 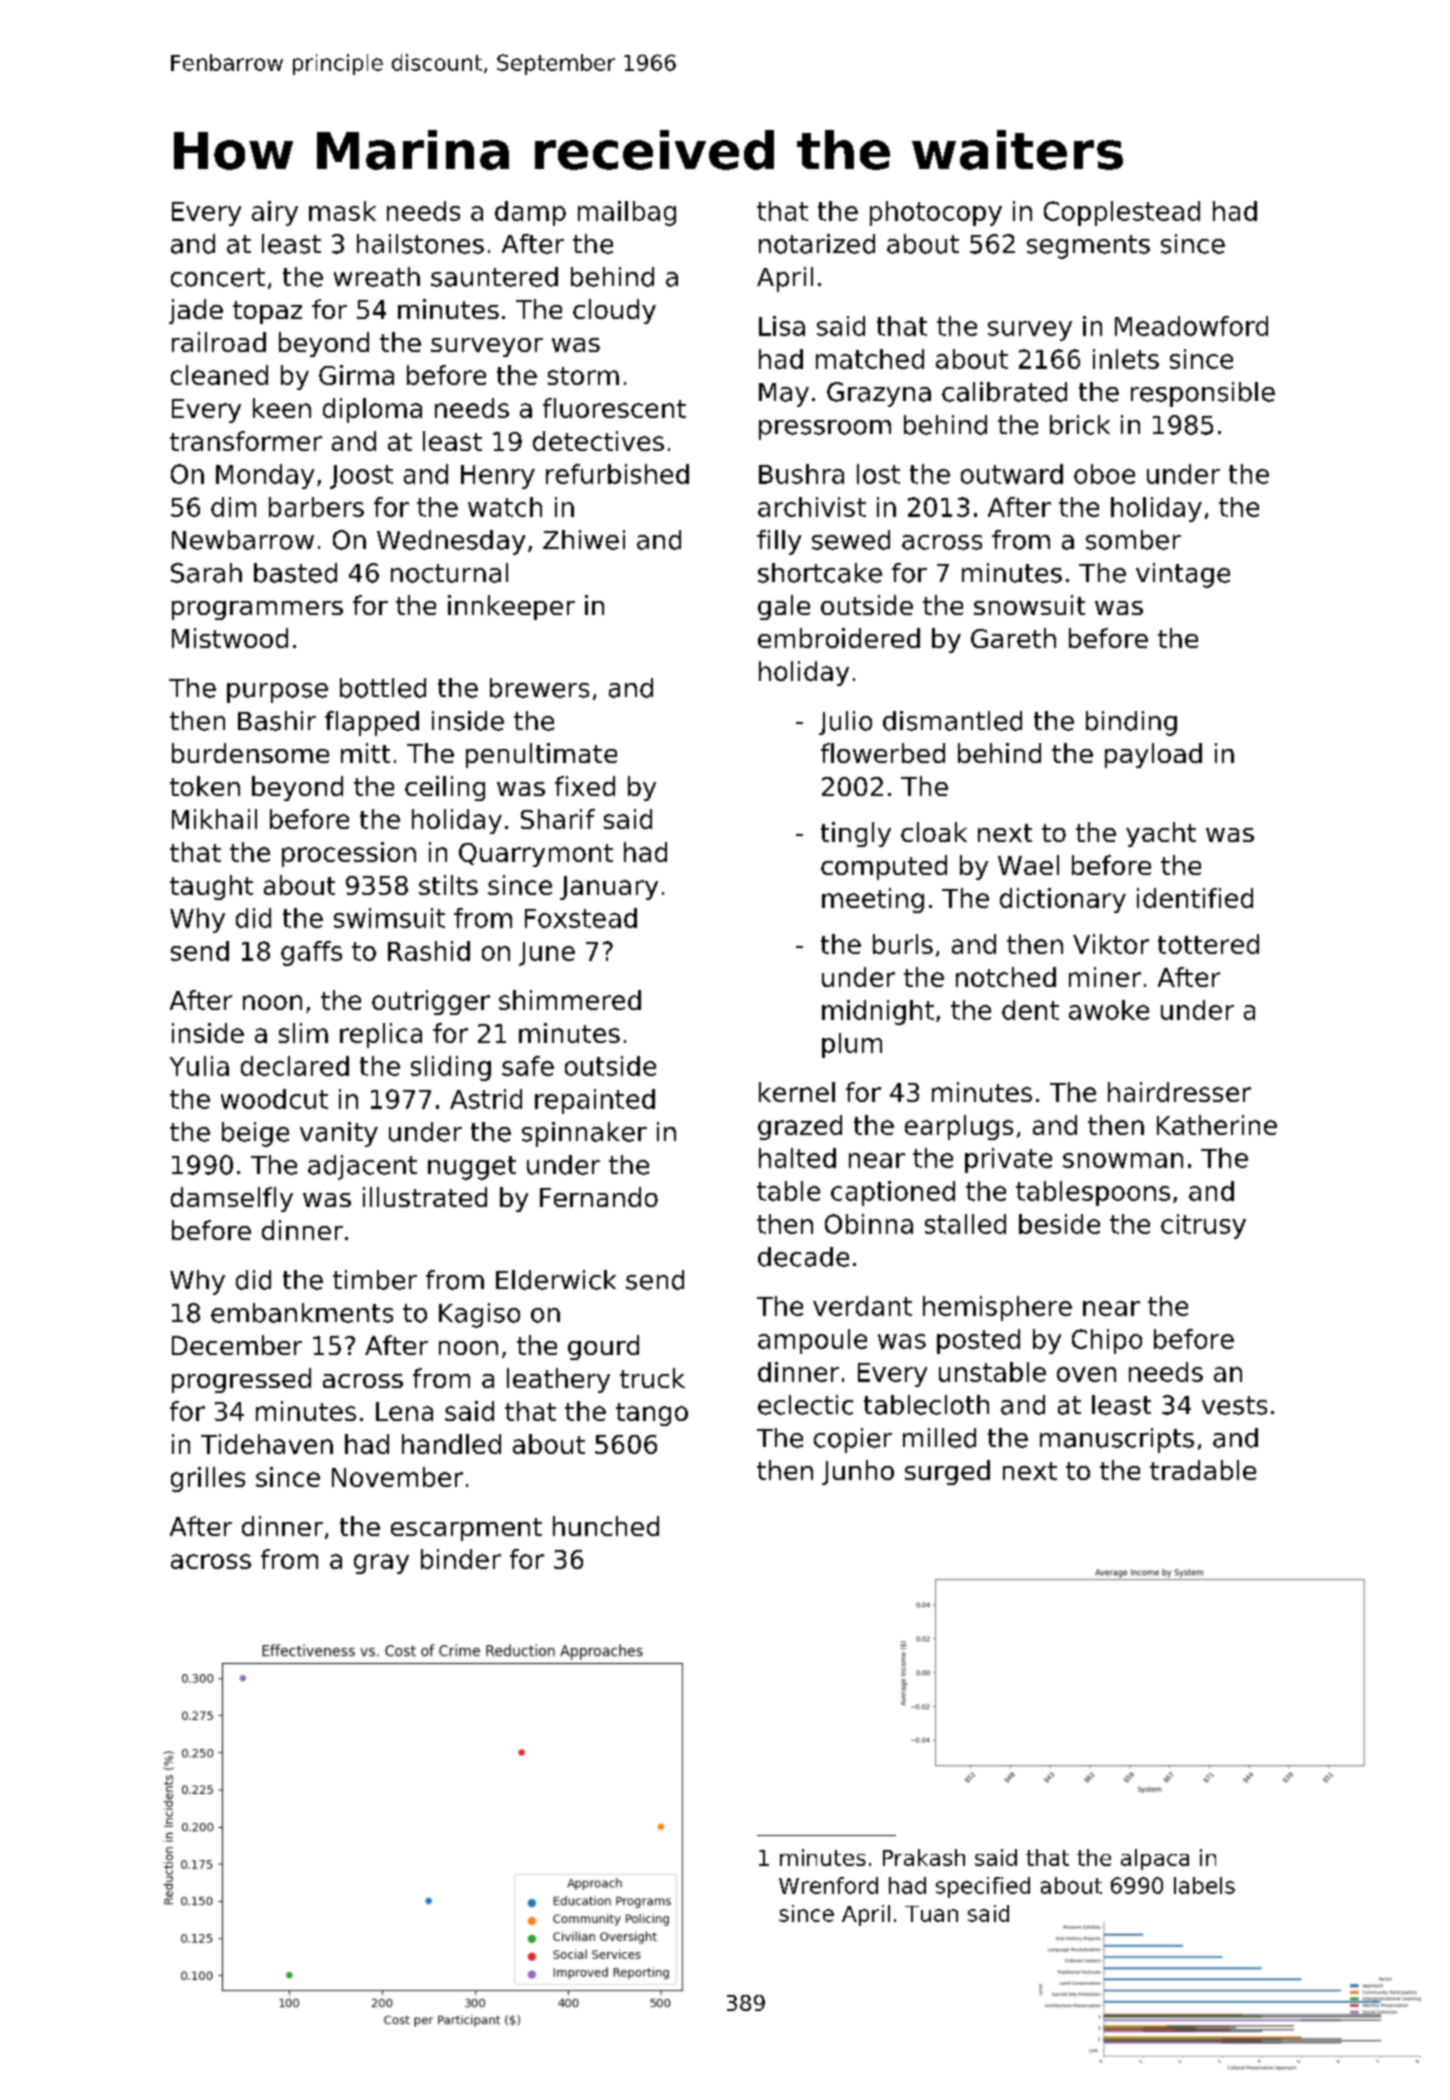 I want to click on mask, so click(x=342, y=211).
